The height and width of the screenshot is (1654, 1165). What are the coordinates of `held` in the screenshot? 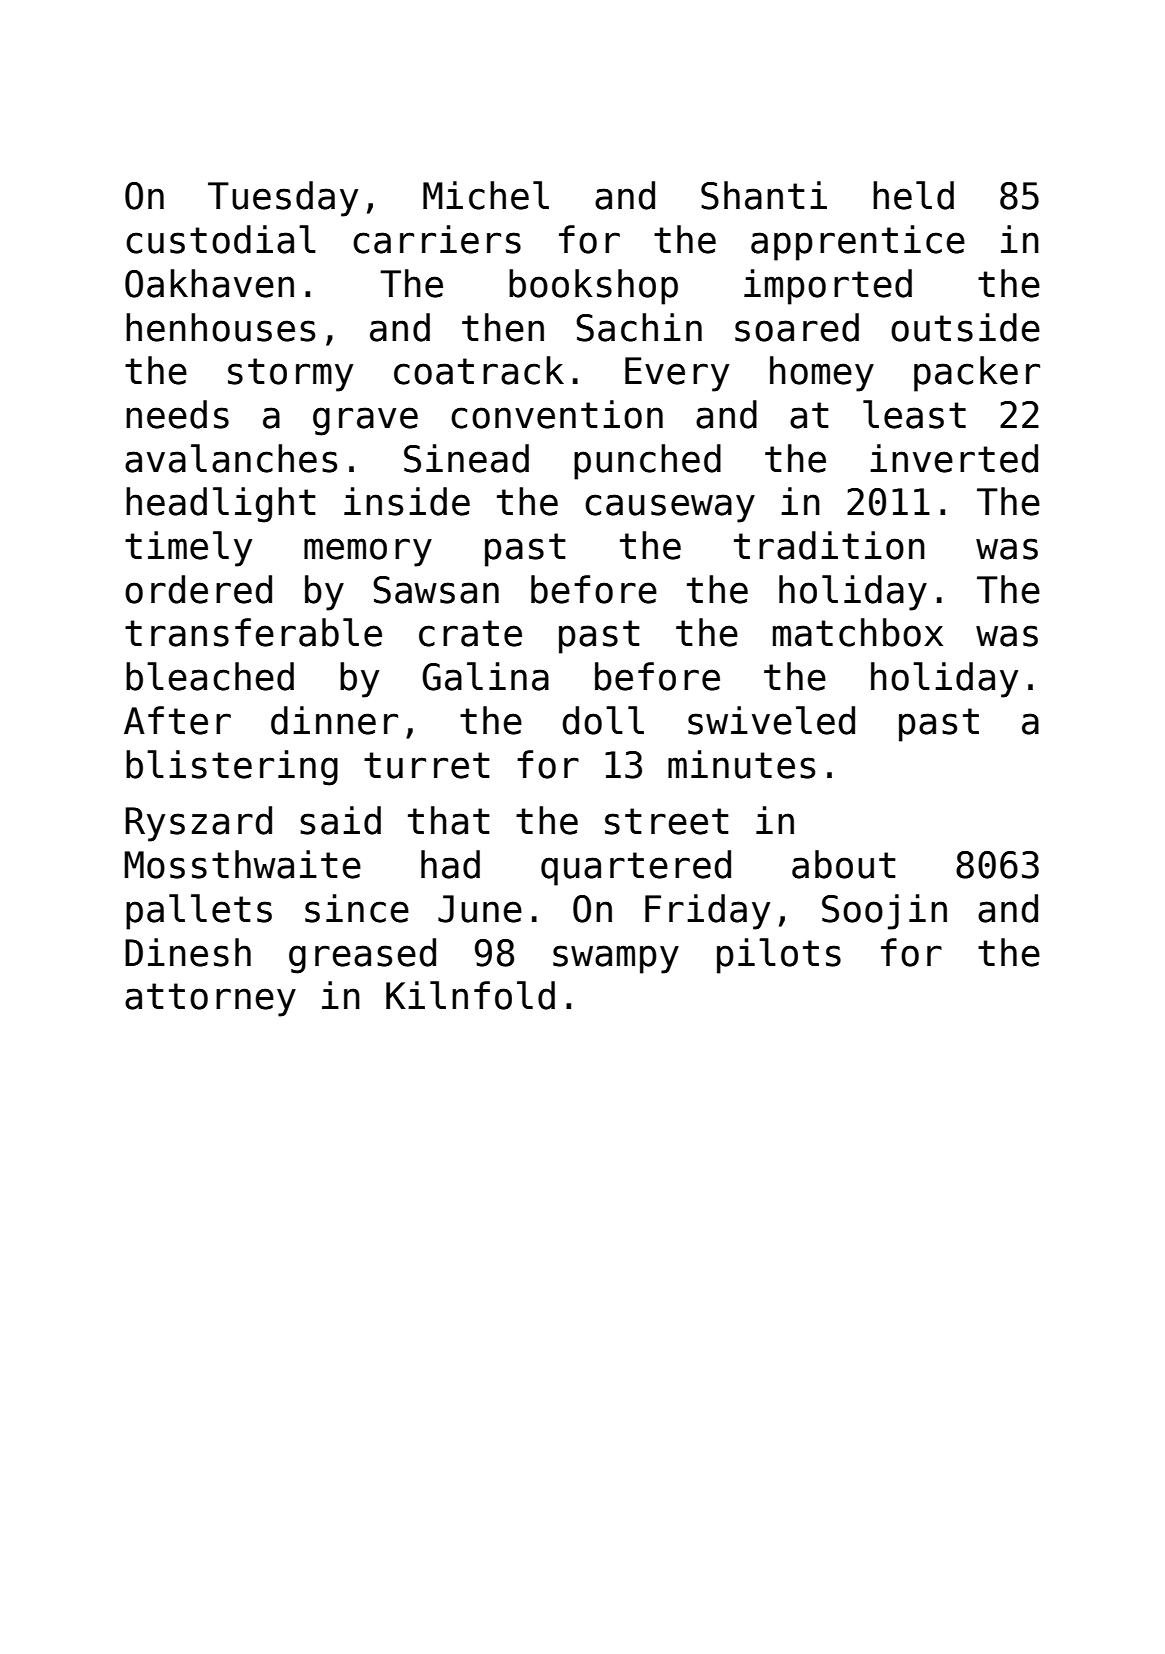 It's located at (913, 195).
